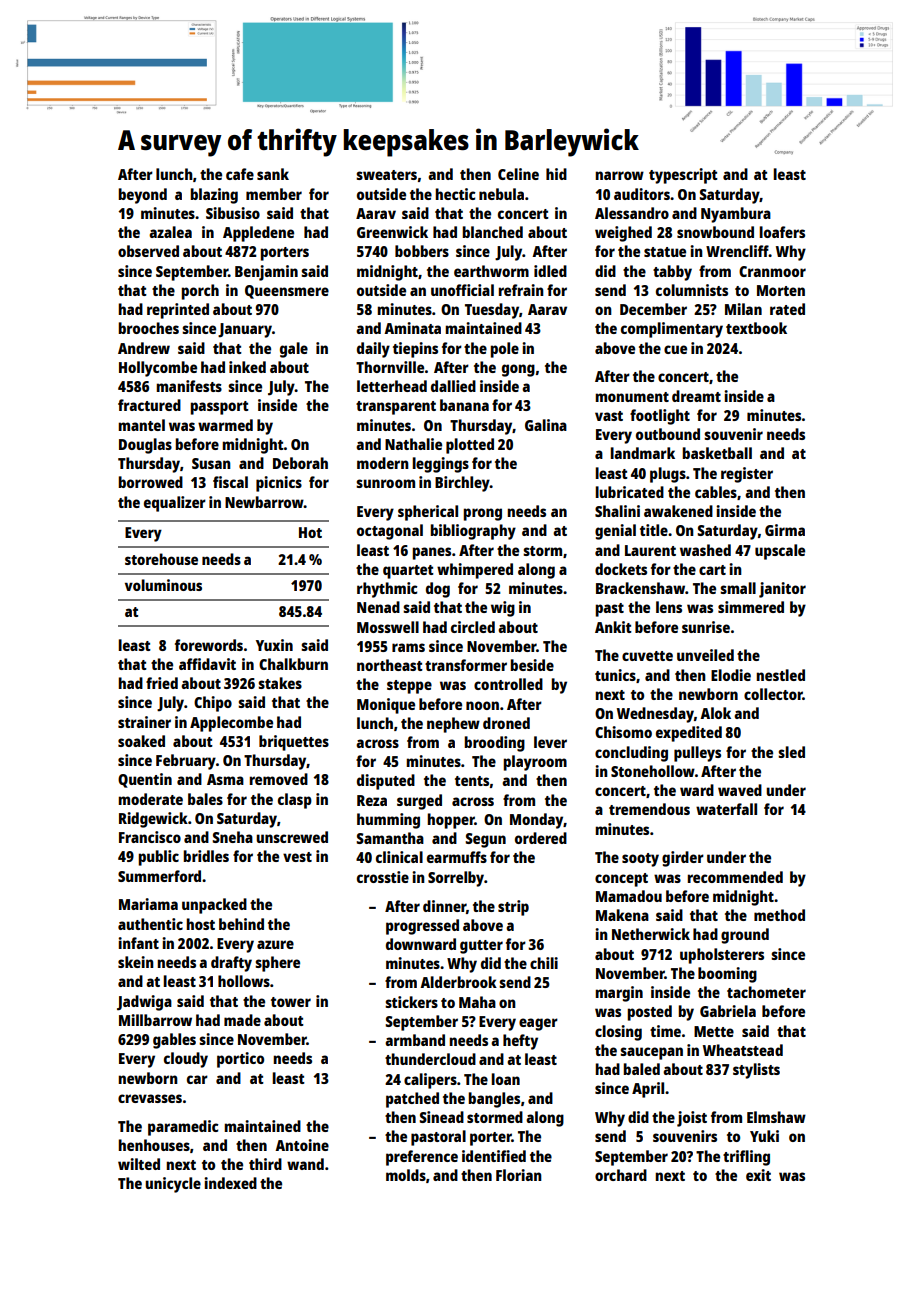 The image size is (924, 1308). What do you see at coordinates (535, 763) in the screenshot?
I see `playroom` at bounding box center [535, 763].
